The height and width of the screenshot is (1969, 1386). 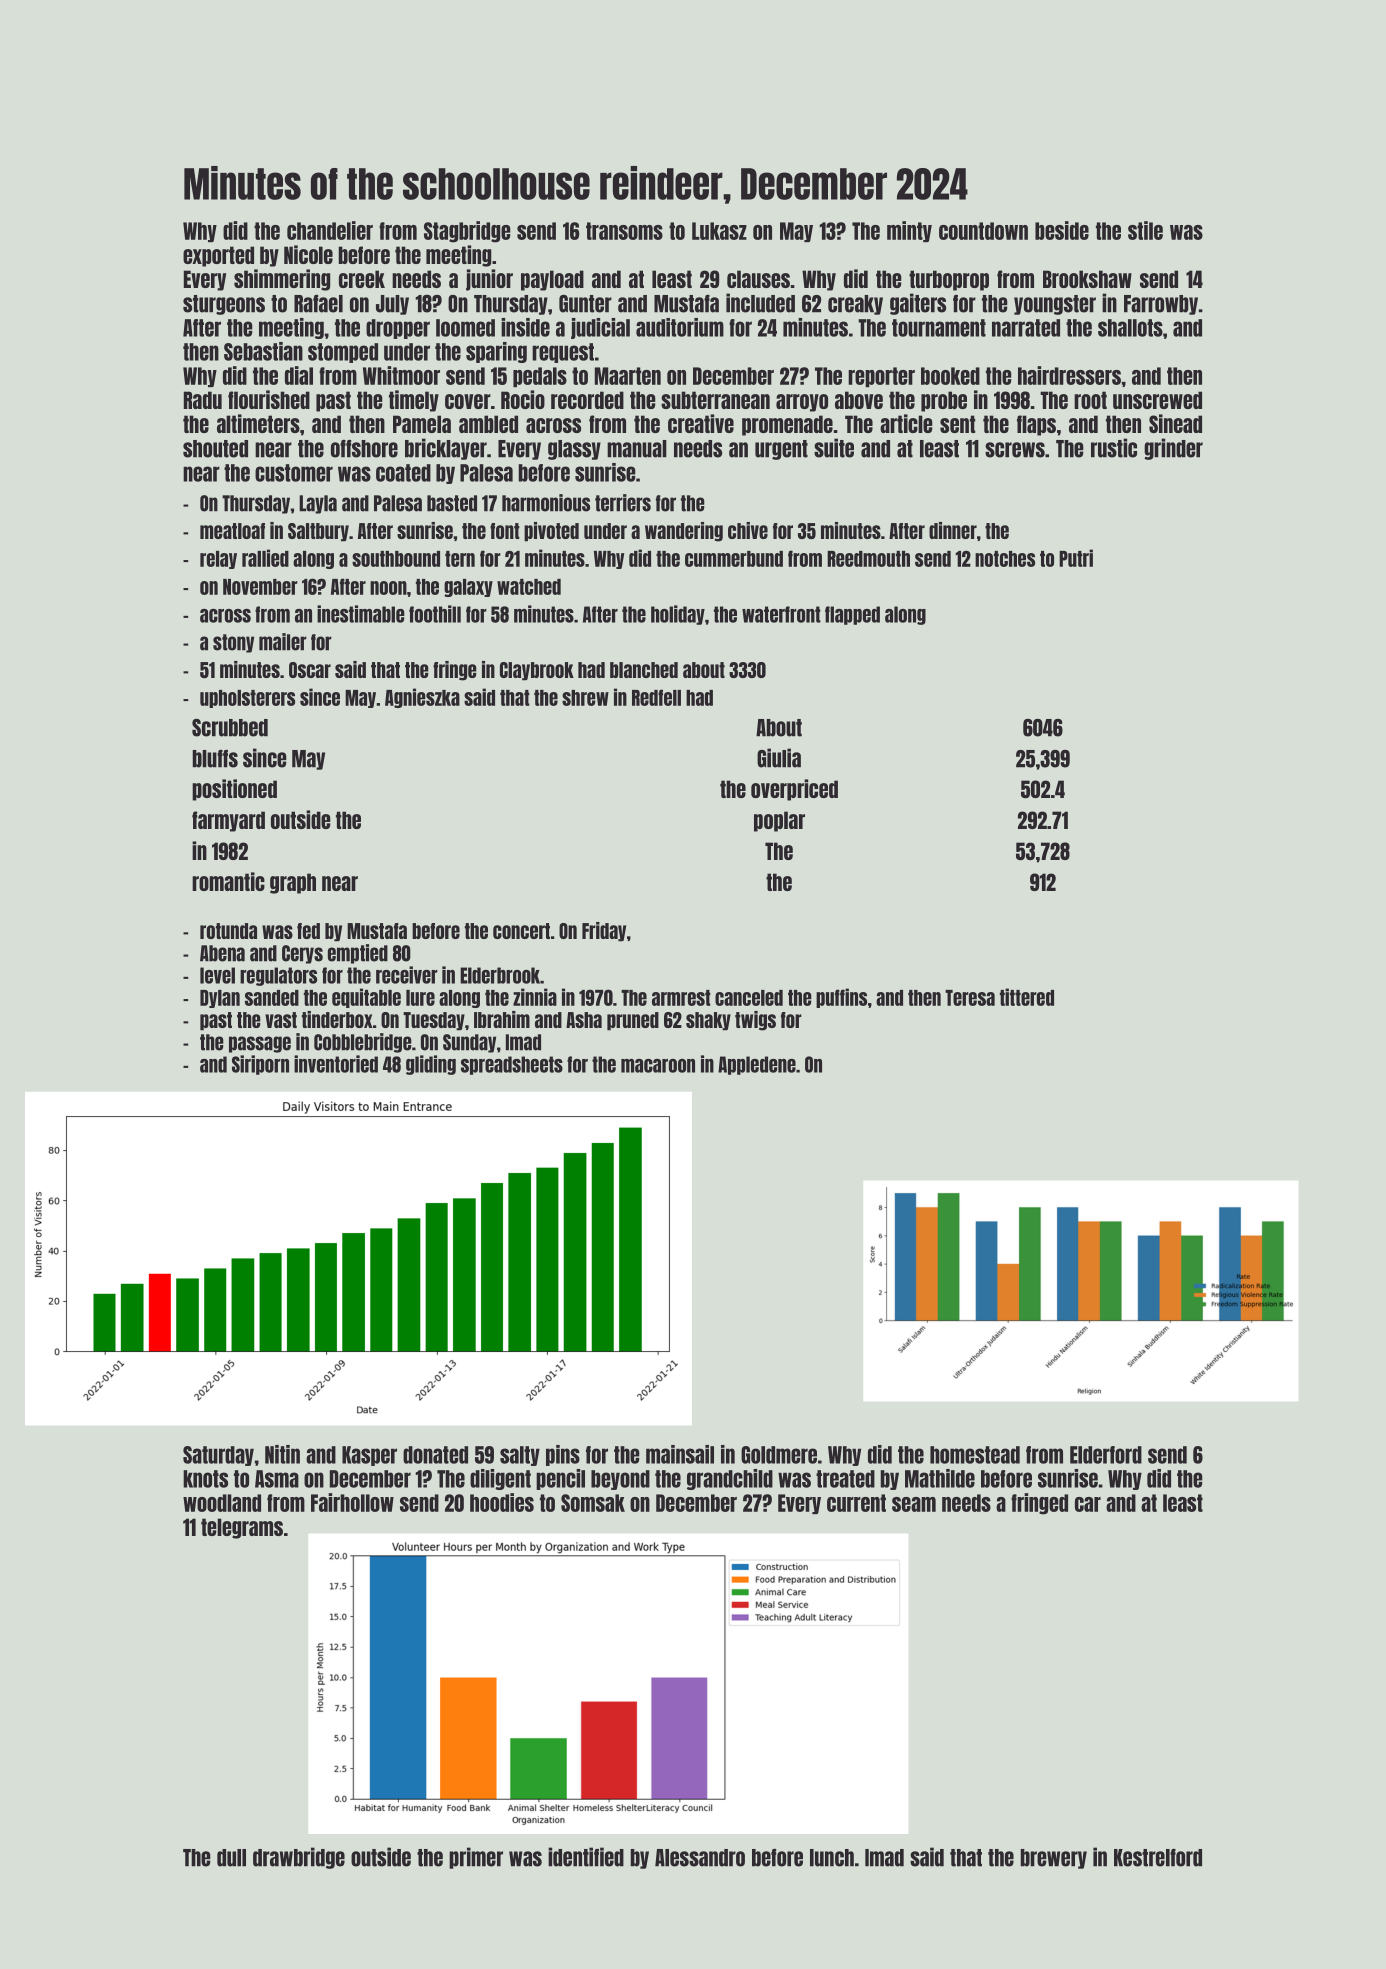 What do you see at coordinates (975, 1455) in the screenshot?
I see `homestead` at bounding box center [975, 1455].
